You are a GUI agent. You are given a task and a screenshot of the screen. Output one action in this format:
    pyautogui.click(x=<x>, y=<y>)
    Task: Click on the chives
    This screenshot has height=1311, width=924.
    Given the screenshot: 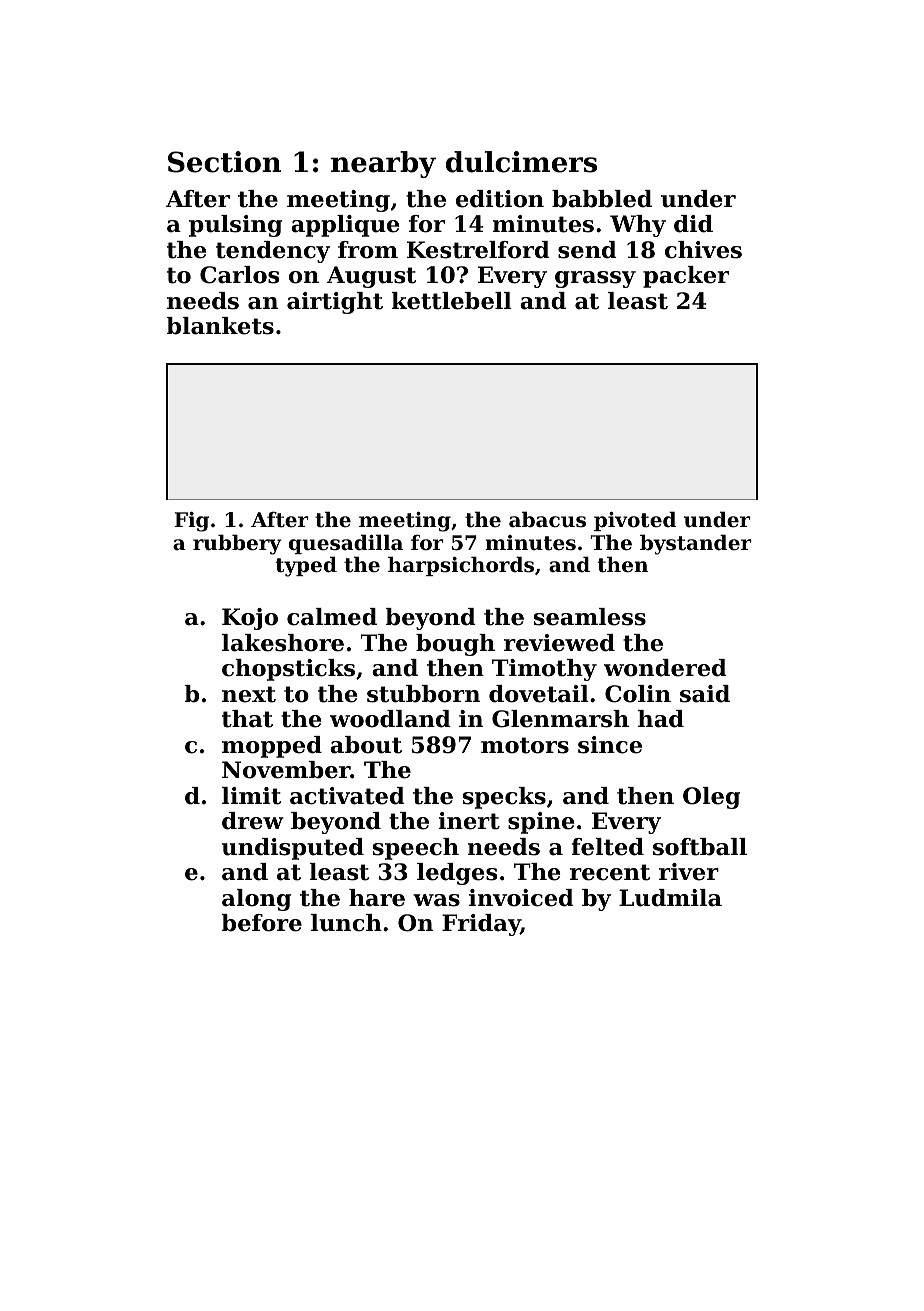 What is the action you would take?
    pyautogui.click(x=703, y=250)
